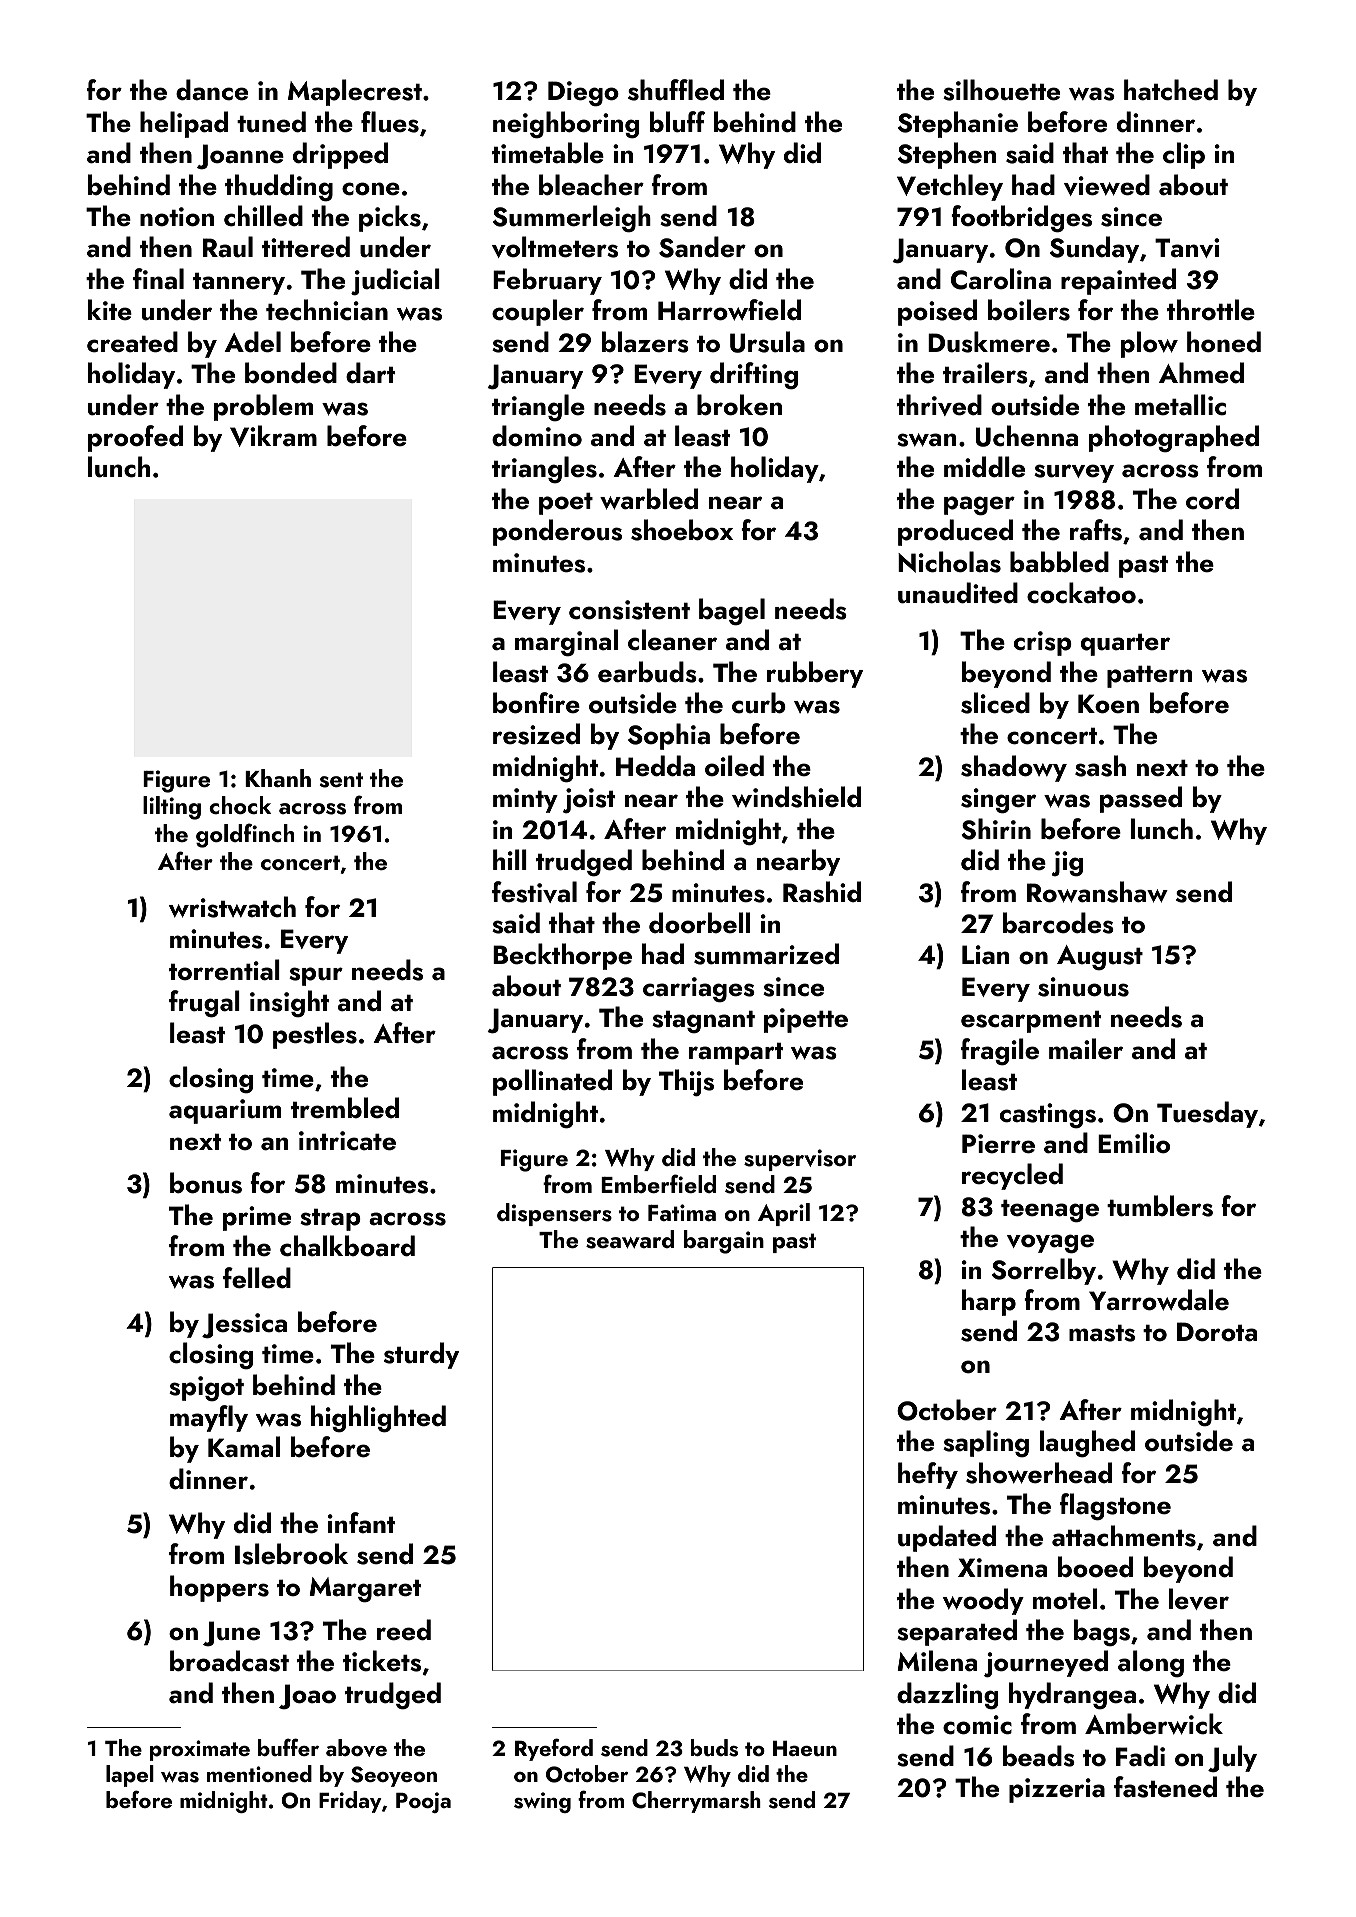 Image resolution: width=1356 pixels, height=1917 pixels. What do you see at coordinates (538, 312) in the page?
I see `coupler` at bounding box center [538, 312].
